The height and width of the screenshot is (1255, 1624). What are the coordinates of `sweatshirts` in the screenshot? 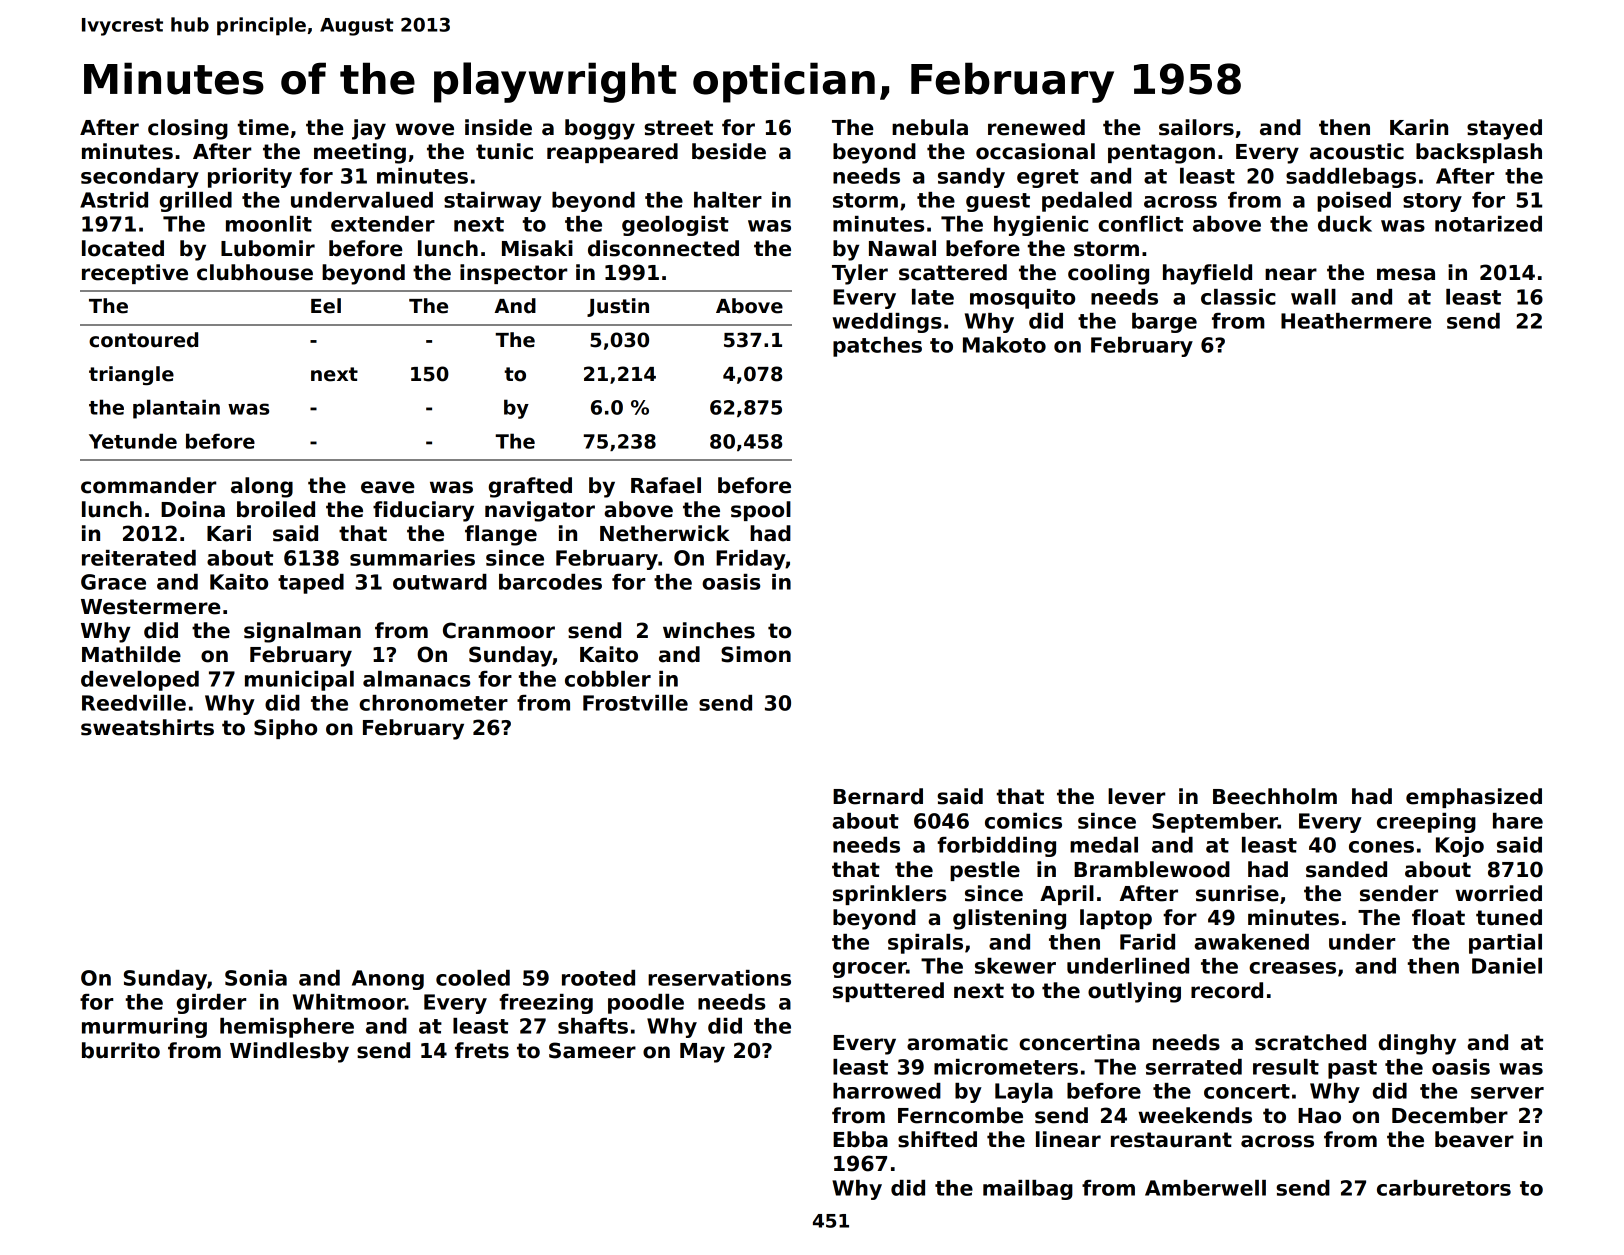 It's located at (147, 727).
